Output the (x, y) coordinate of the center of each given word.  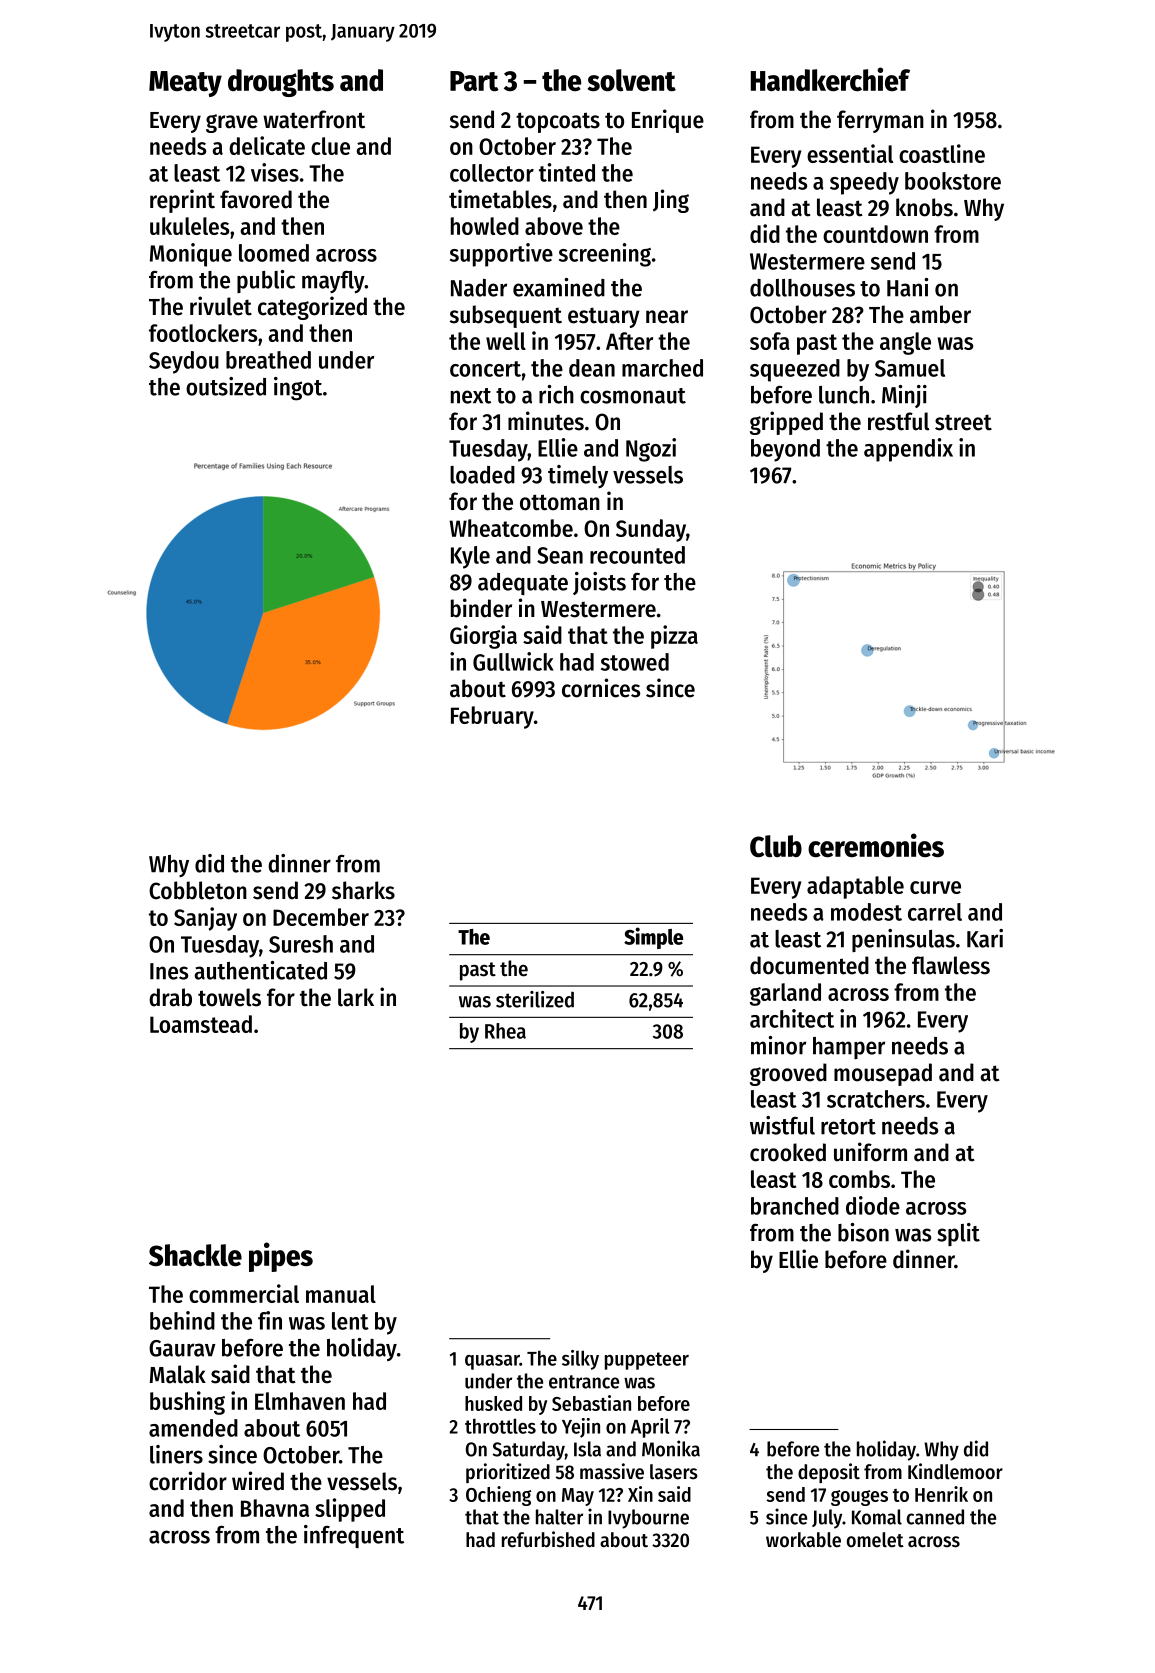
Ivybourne (648, 1519)
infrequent (354, 1536)
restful (898, 421)
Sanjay (205, 919)
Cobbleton (198, 890)
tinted (567, 172)
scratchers (876, 1099)
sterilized (535, 999)
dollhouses (802, 288)
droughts (281, 83)
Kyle (470, 557)
